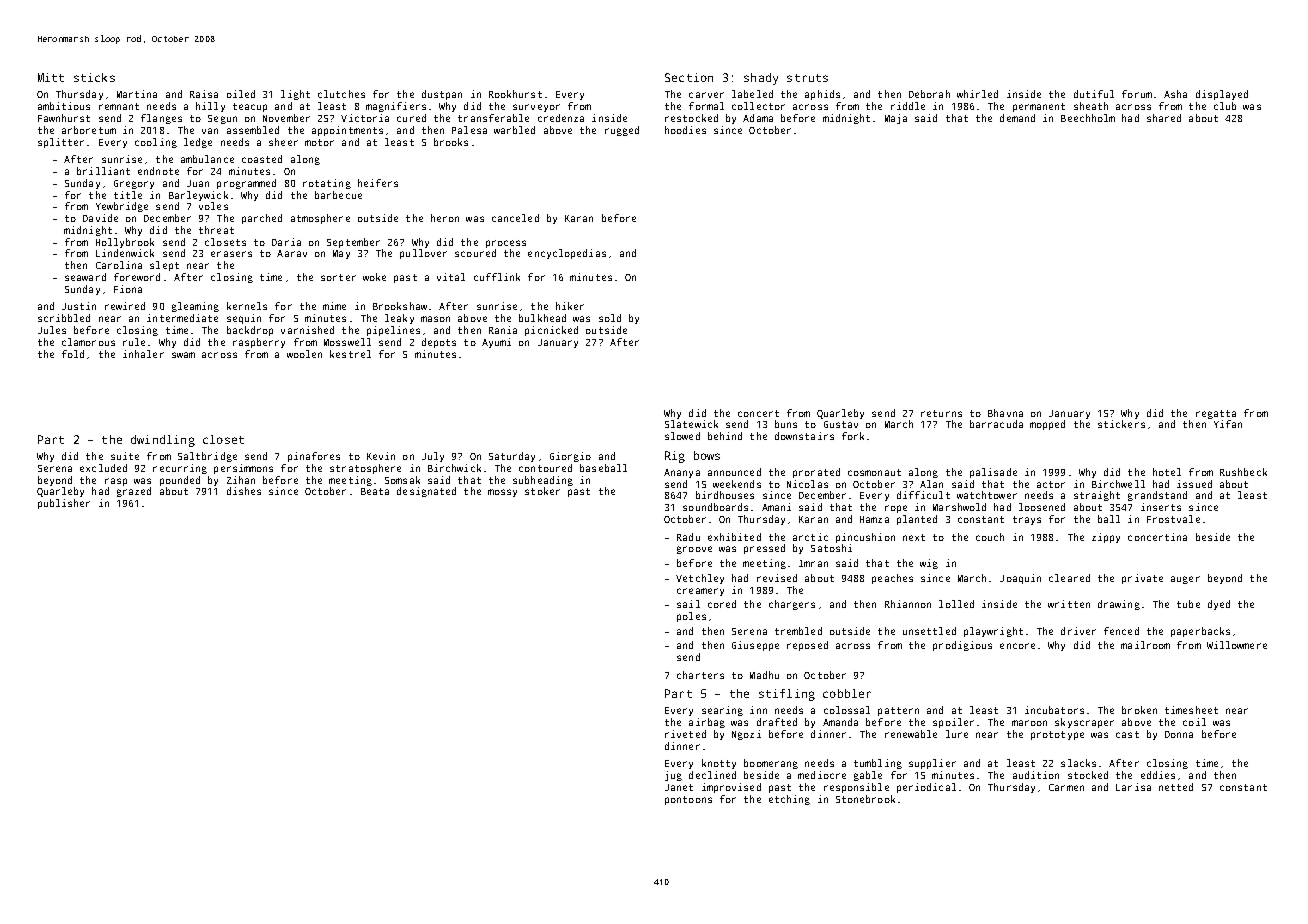  What do you see at coordinates (319, 142) in the screenshot?
I see `motor` at bounding box center [319, 142].
